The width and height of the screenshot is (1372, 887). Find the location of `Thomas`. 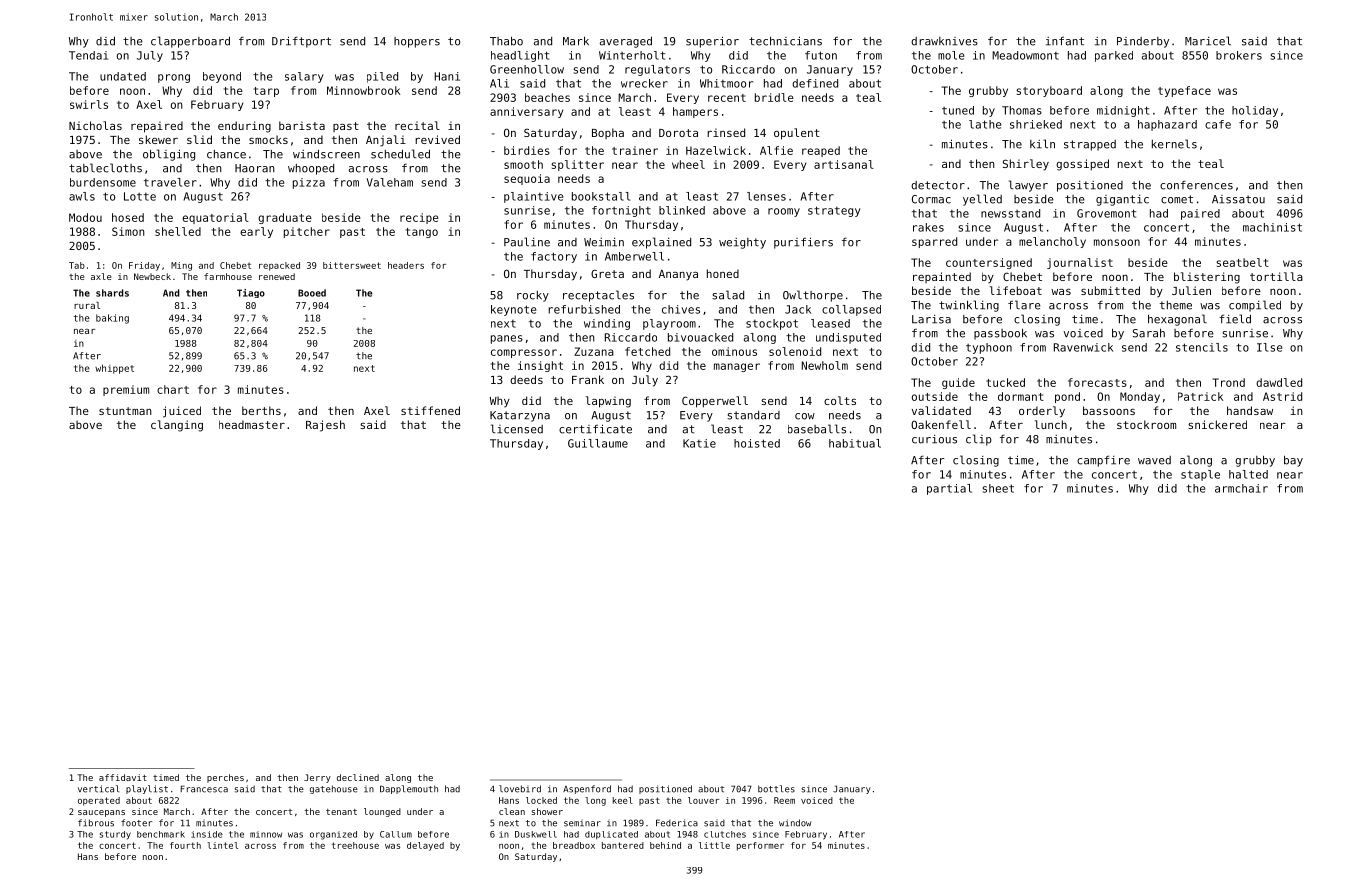

Thomas is located at coordinates (1022, 110).
